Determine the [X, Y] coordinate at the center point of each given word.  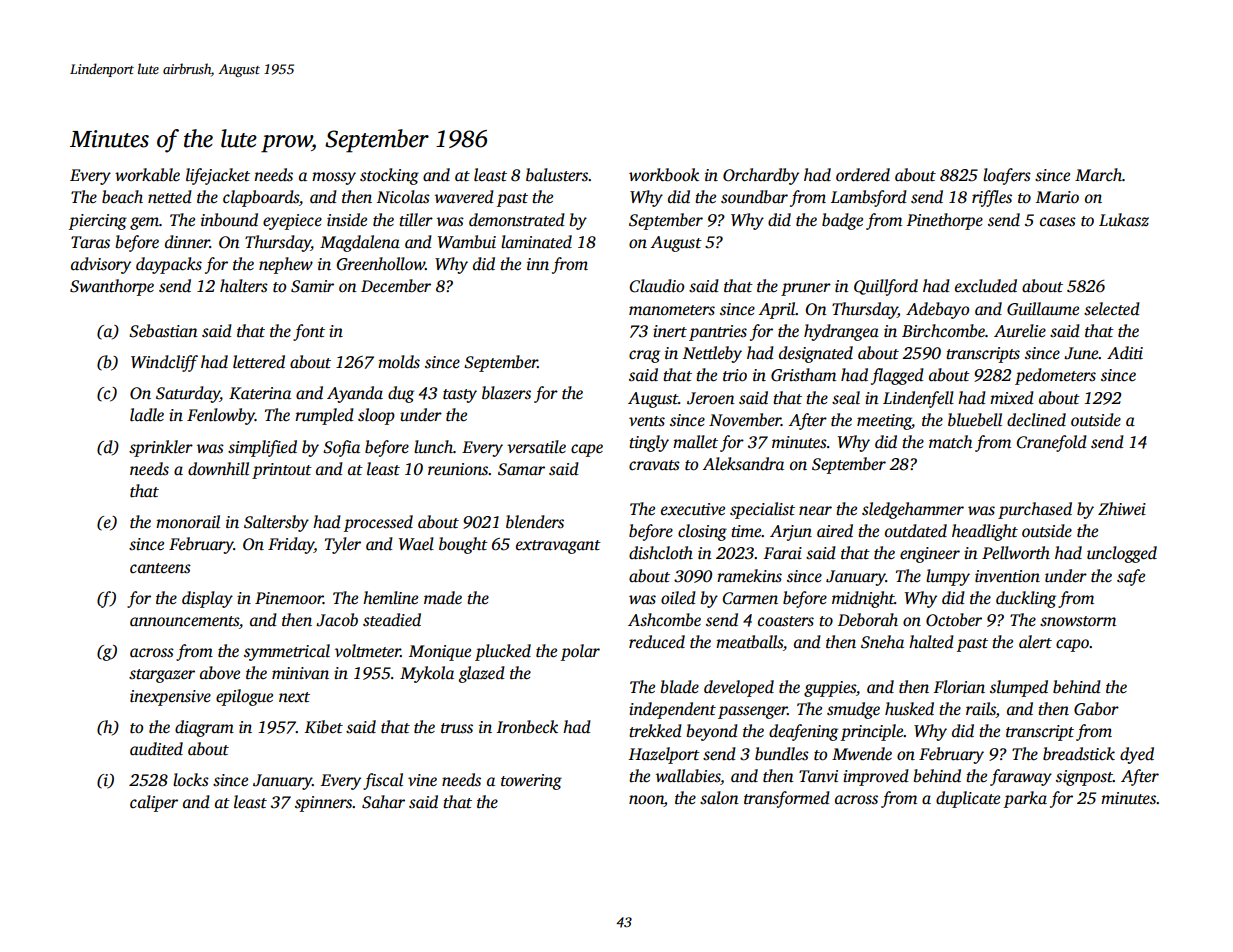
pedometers [1055, 376]
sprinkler [161, 448]
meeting [884, 422]
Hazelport [664, 755]
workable [147, 175]
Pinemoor [289, 598]
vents [647, 421]
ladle [147, 415]
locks [191, 780]
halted [931, 641]
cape [587, 450]
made [443, 598]
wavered [464, 197]
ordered [863, 175]
